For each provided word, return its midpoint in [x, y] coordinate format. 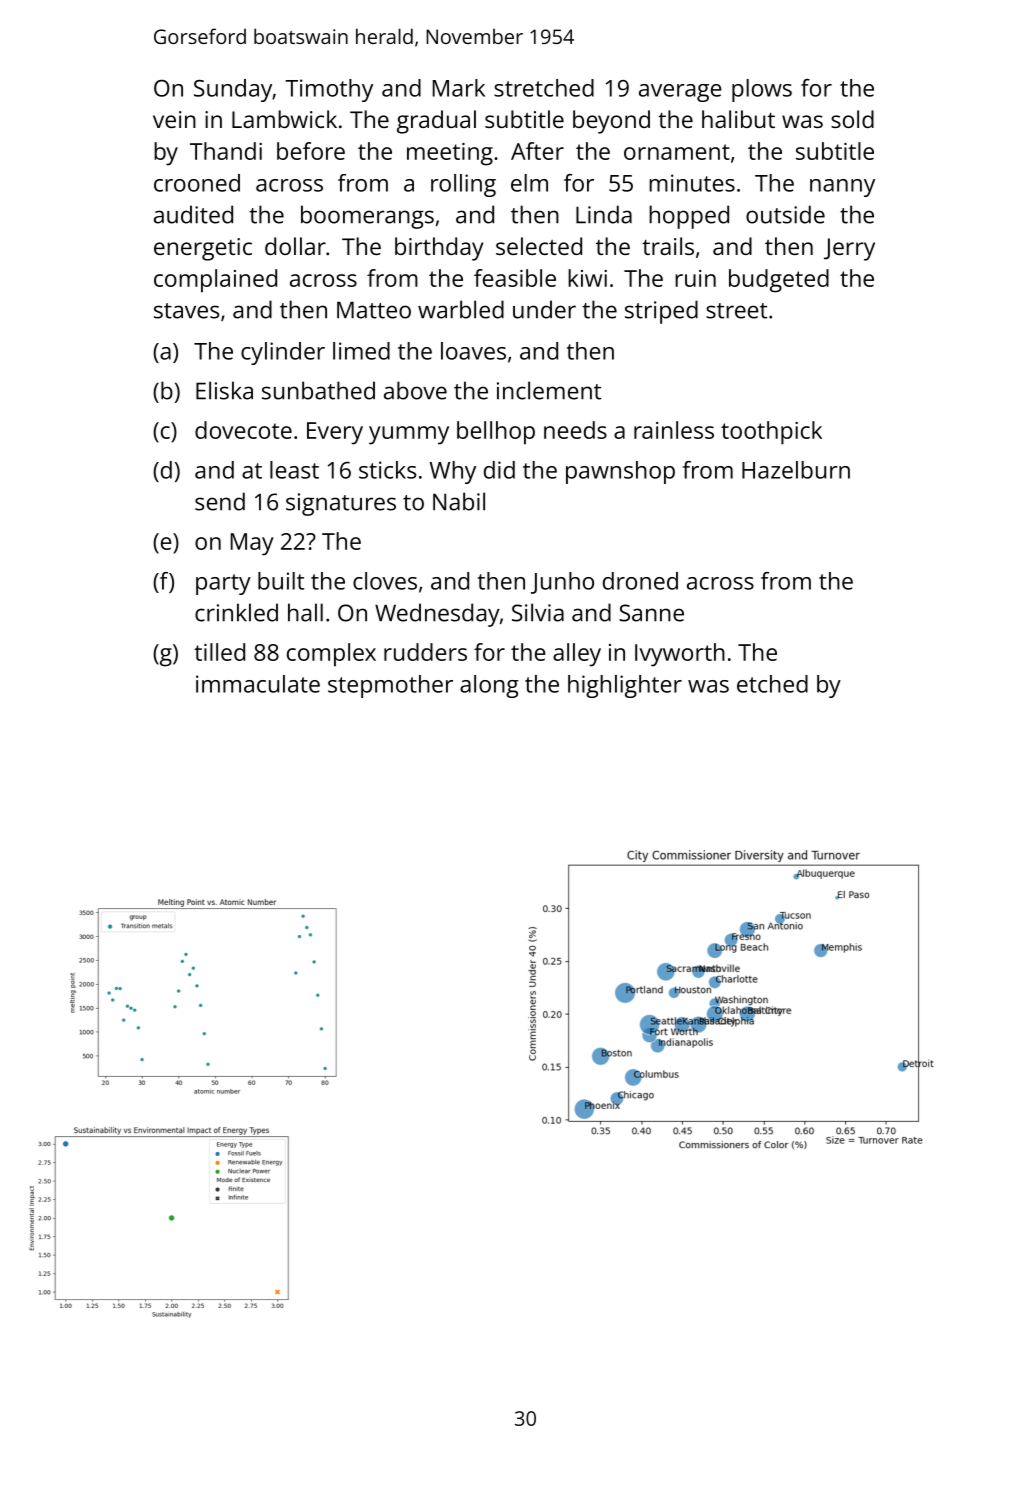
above [415, 390]
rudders [425, 652]
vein [174, 119]
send [220, 501]
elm [529, 183]
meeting [450, 154]
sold [852, 119]
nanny [842, 188]
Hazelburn [796, 470]
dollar [295, 246]
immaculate [258, 684]
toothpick [771, 433]
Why [452, 472]
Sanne [651, 613]
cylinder [283, 353]
